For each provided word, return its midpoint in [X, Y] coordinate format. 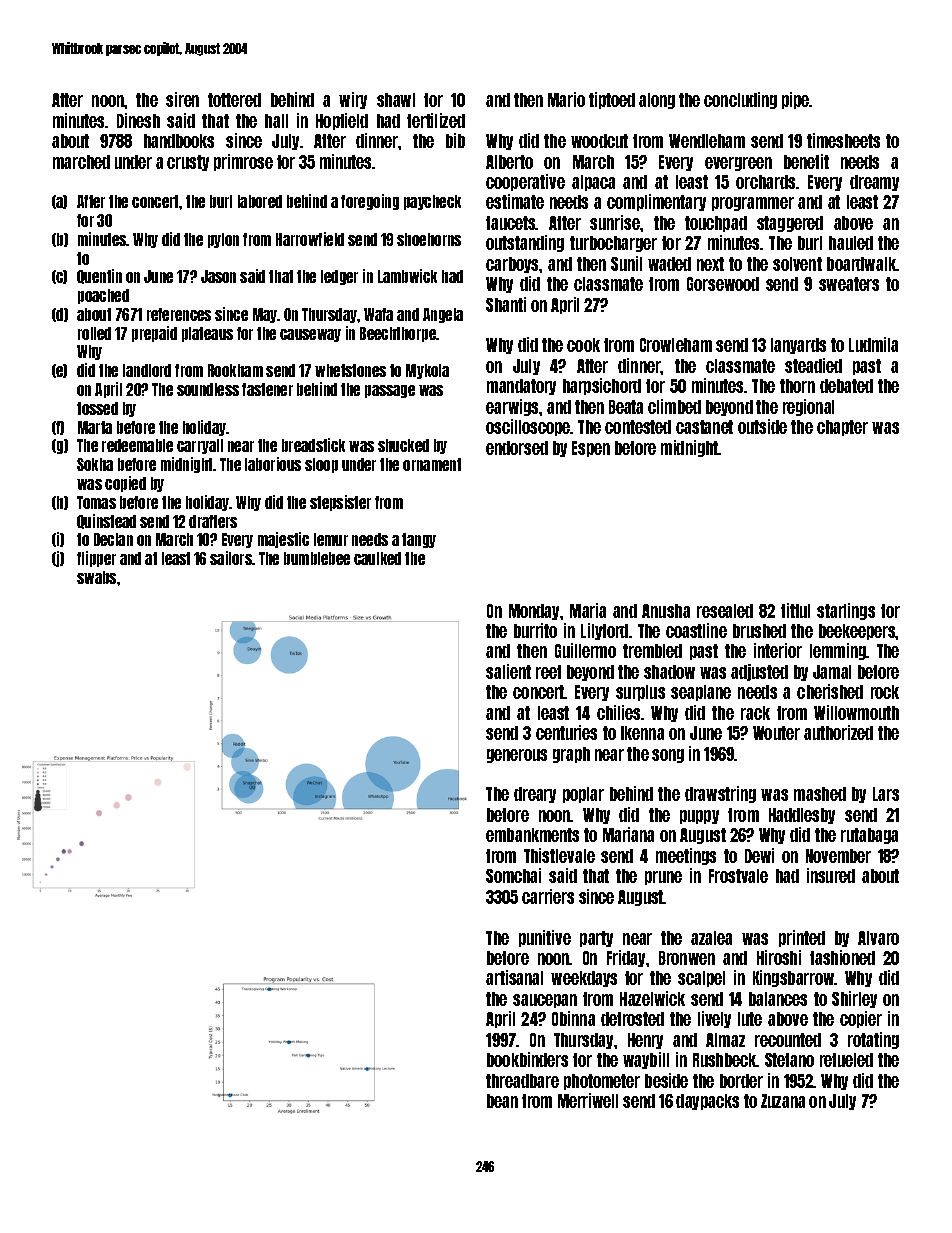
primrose [243, 162]
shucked [403, 445]
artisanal [514, 977]
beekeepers [857, 632]
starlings [846, 611]
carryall [200, 446]
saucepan [545, 1001]
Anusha [666, 611]
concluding [740, 100]
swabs [96, 577]
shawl [396, 100]
